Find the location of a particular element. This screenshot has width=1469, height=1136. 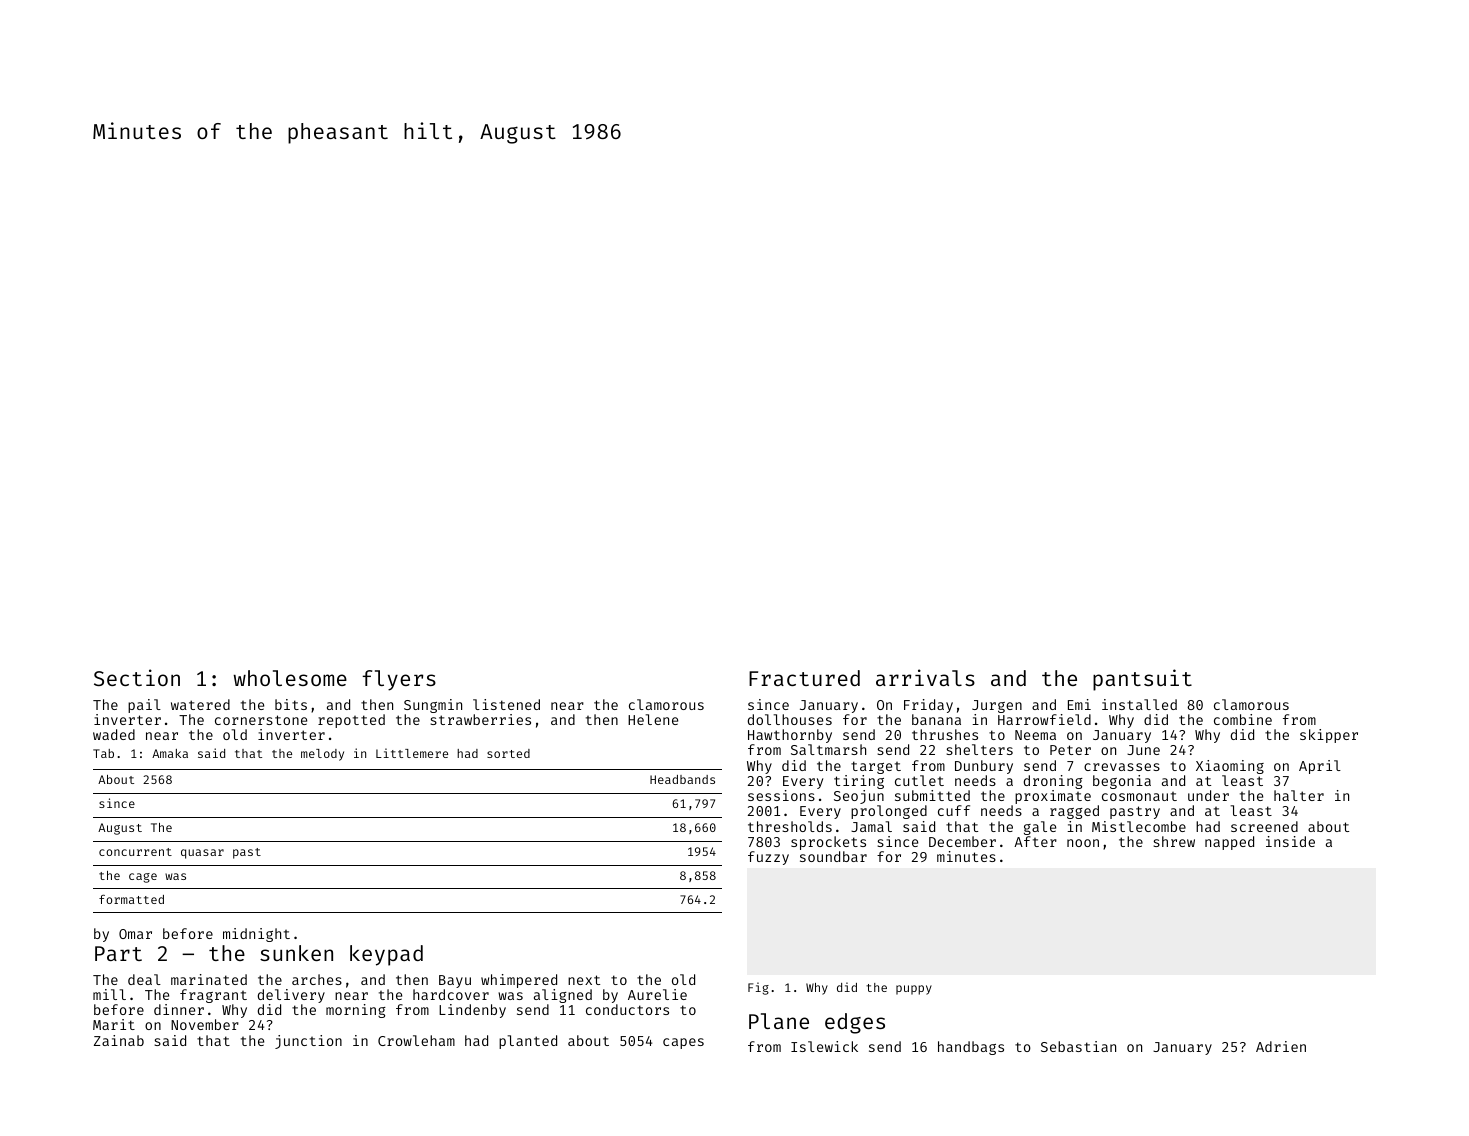

Headbands is located at coordinates (682, 779).
